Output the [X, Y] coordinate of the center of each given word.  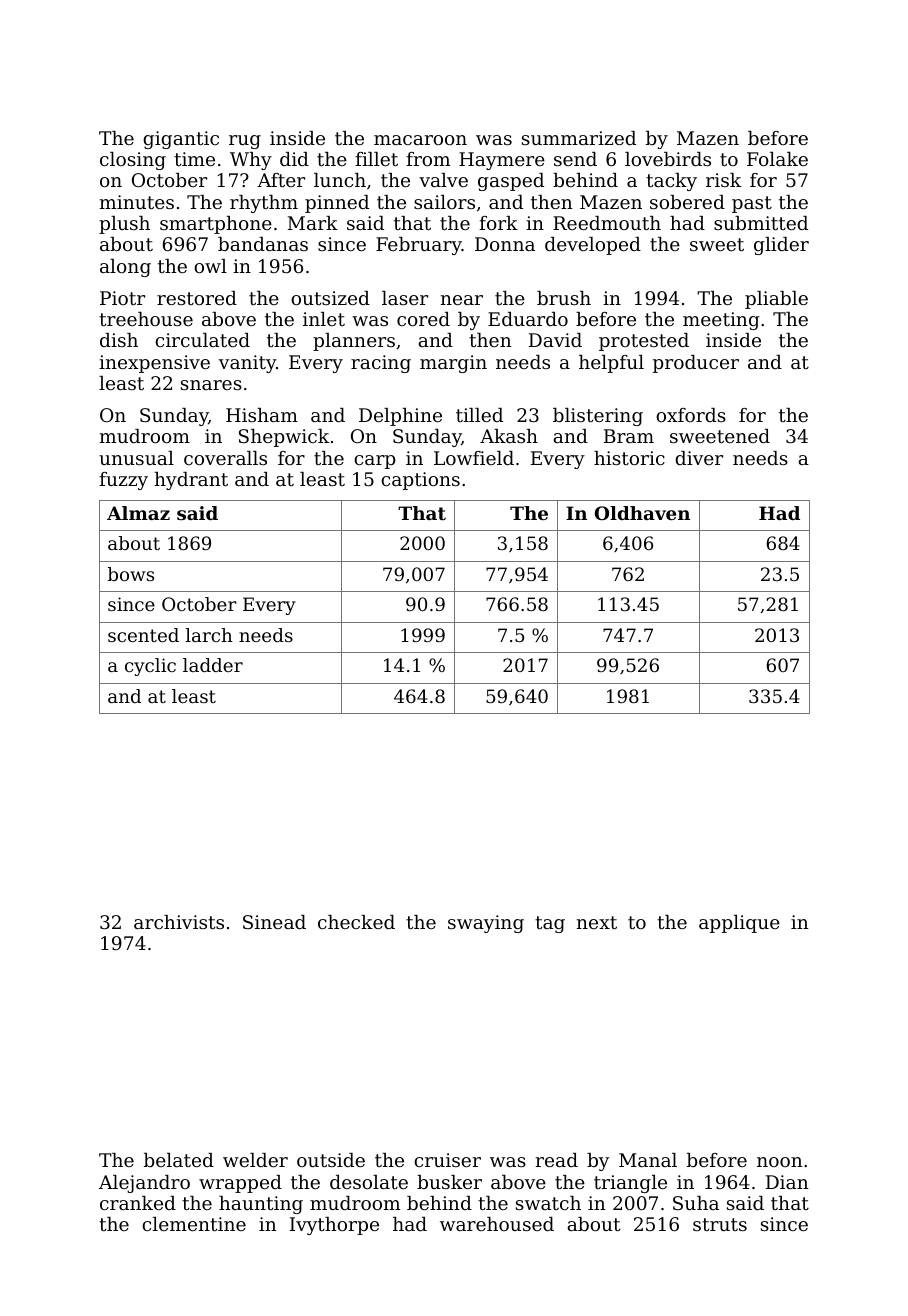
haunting [261, 1205]
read [557, 1160]
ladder [213, 665]
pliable [776, 300]
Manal [648, 1160]
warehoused [497, 1224]
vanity [247, 364]
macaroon [420, 140]
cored [423, 319]
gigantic [181, 140]
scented [143, 635]
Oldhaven [642, 513]
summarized [579, 138]
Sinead [274, 922]
